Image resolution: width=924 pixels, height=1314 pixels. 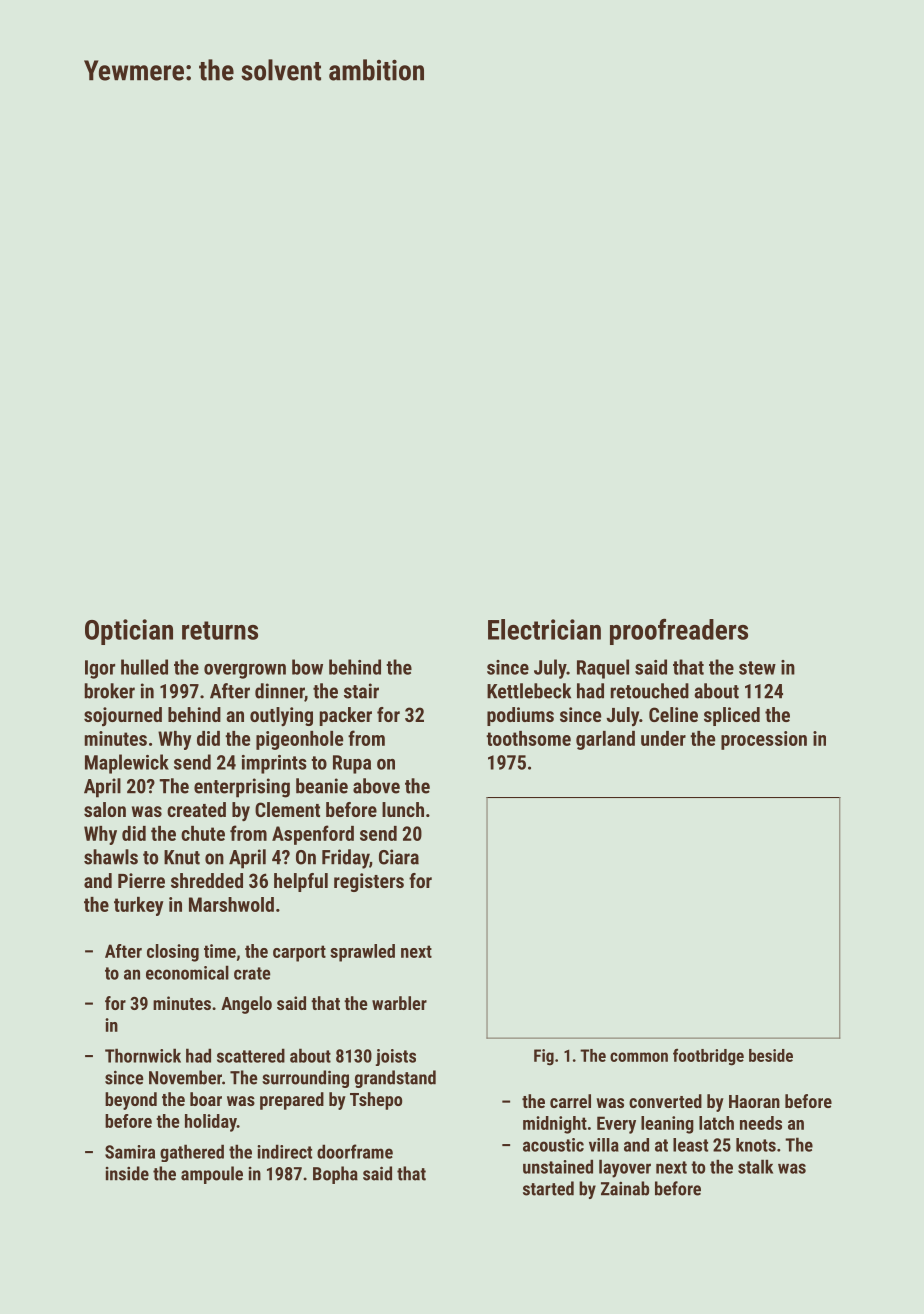 What do you see at coordinates (252, 973) in the image?
I see `crate` at bounding box center [252, 973].
